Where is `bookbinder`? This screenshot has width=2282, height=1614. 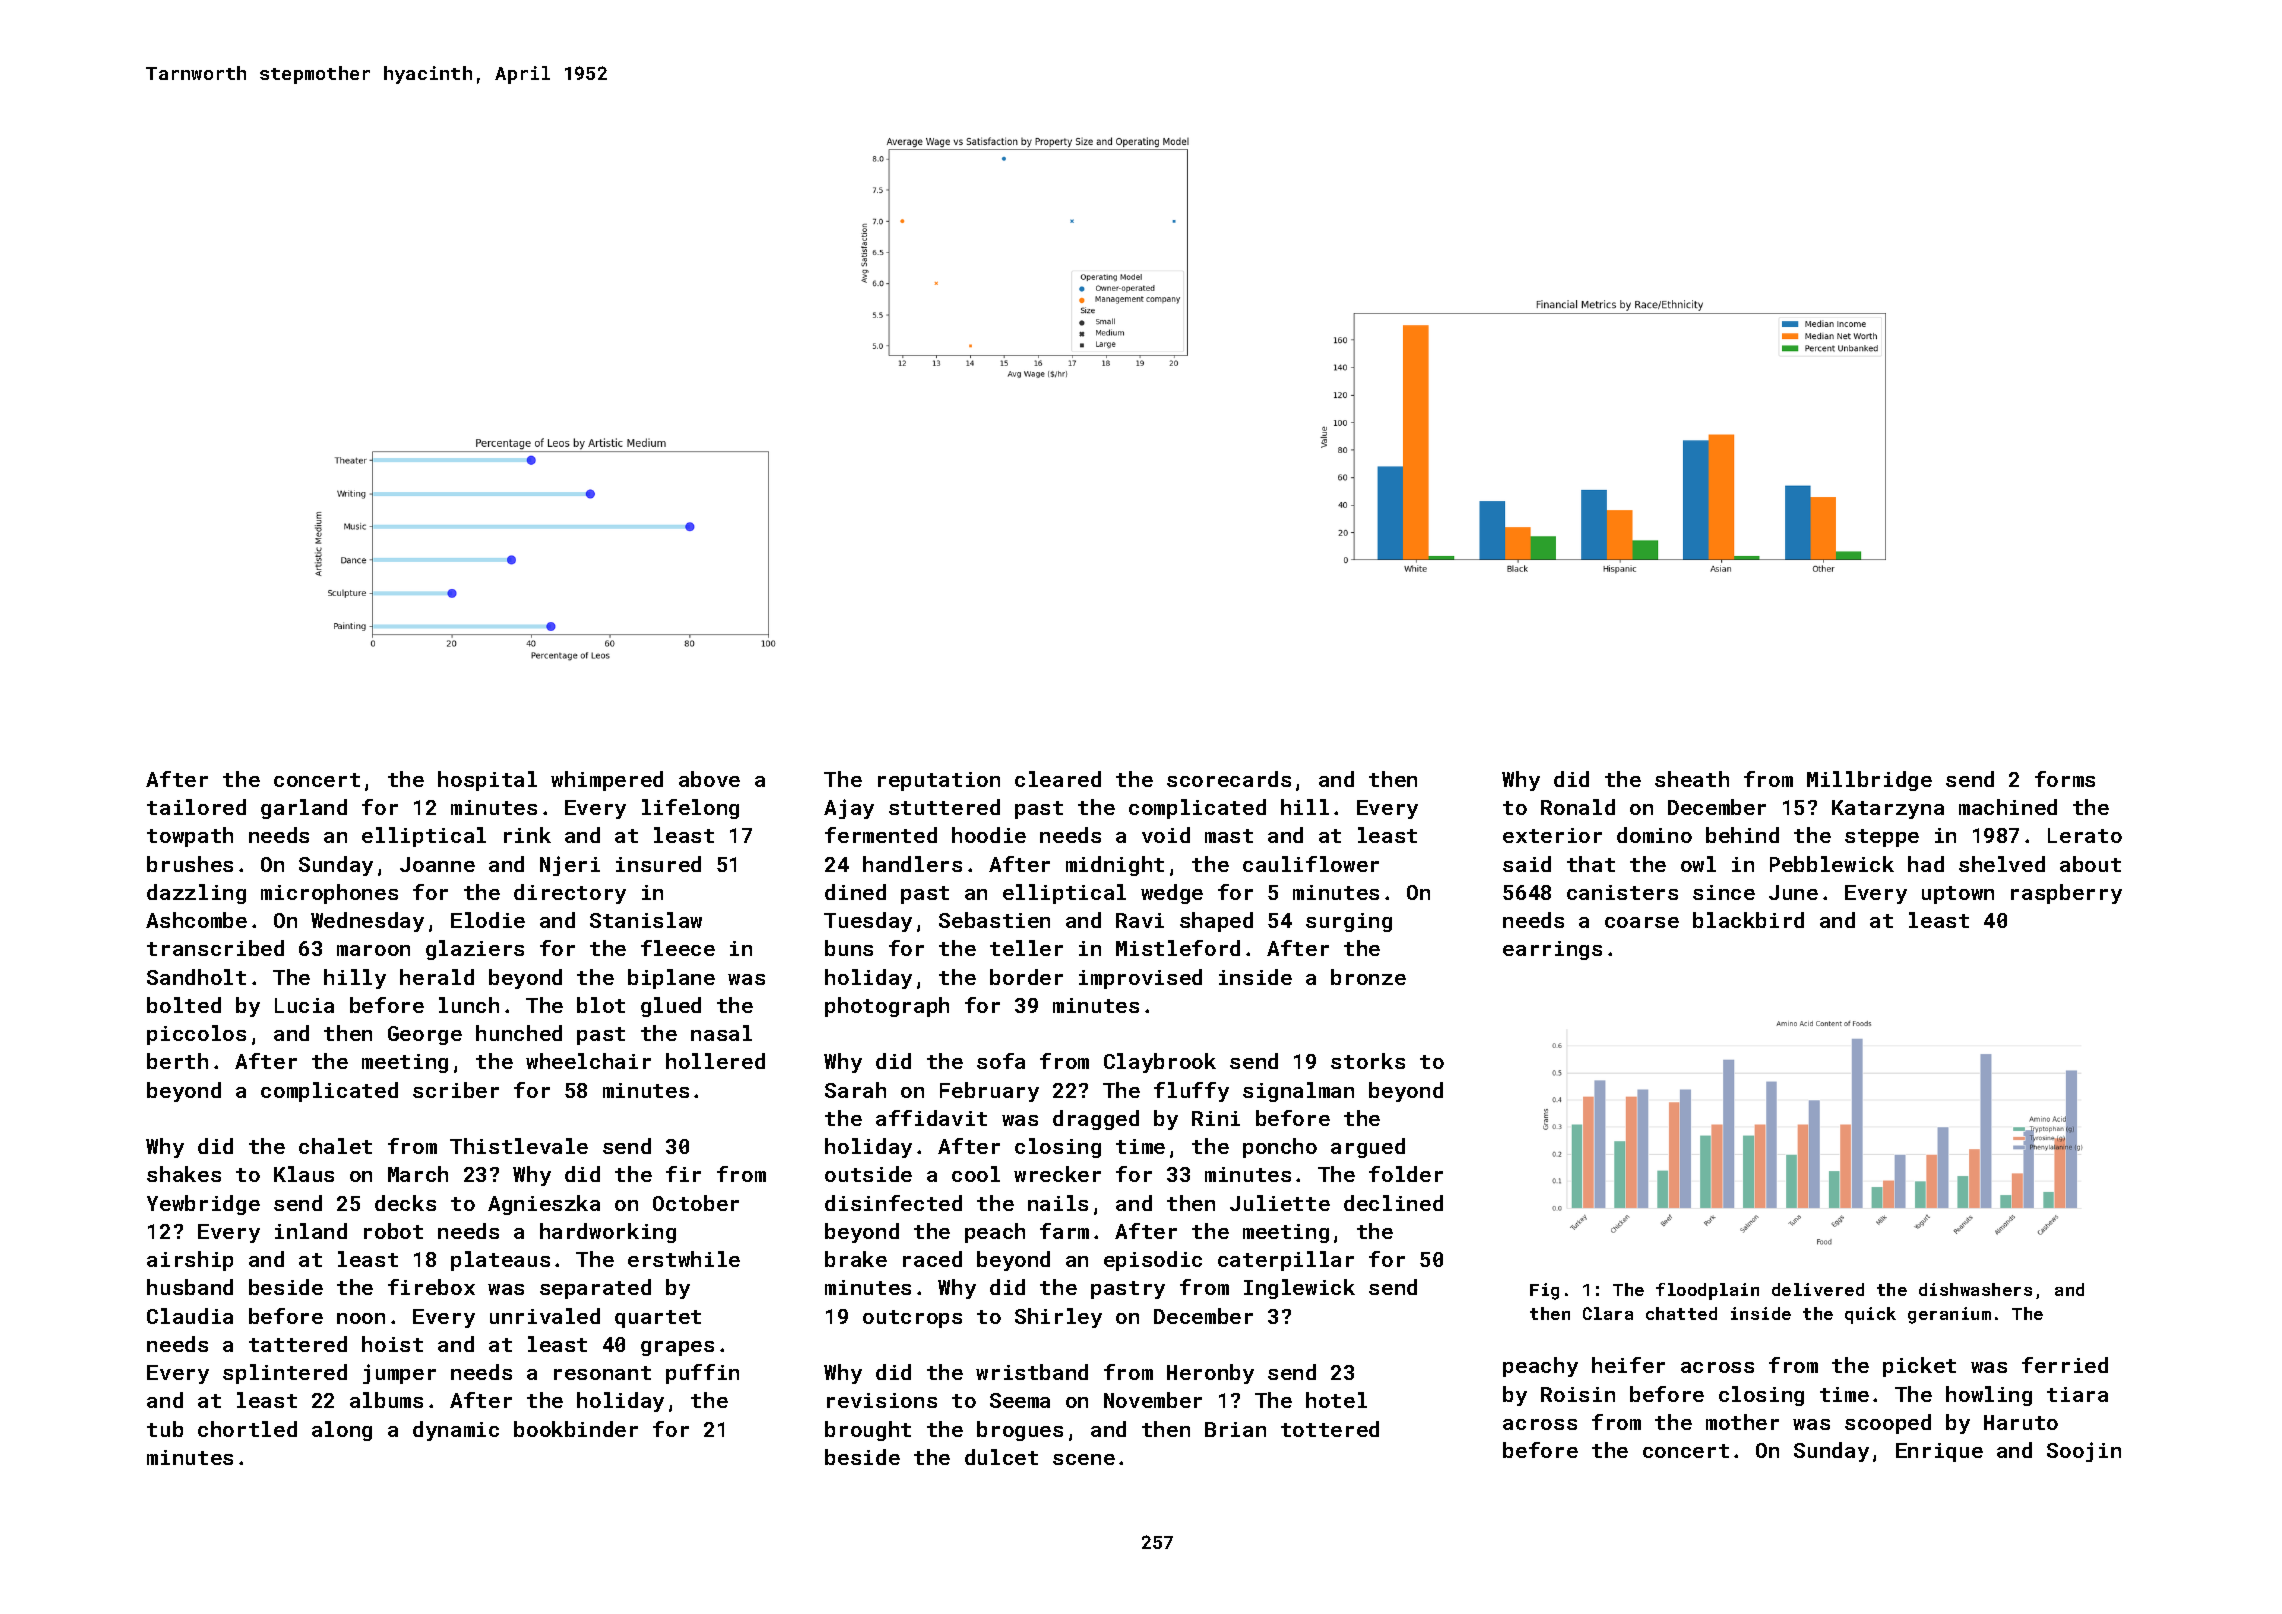
bookbinder is located at coordinates (576, 1429).
